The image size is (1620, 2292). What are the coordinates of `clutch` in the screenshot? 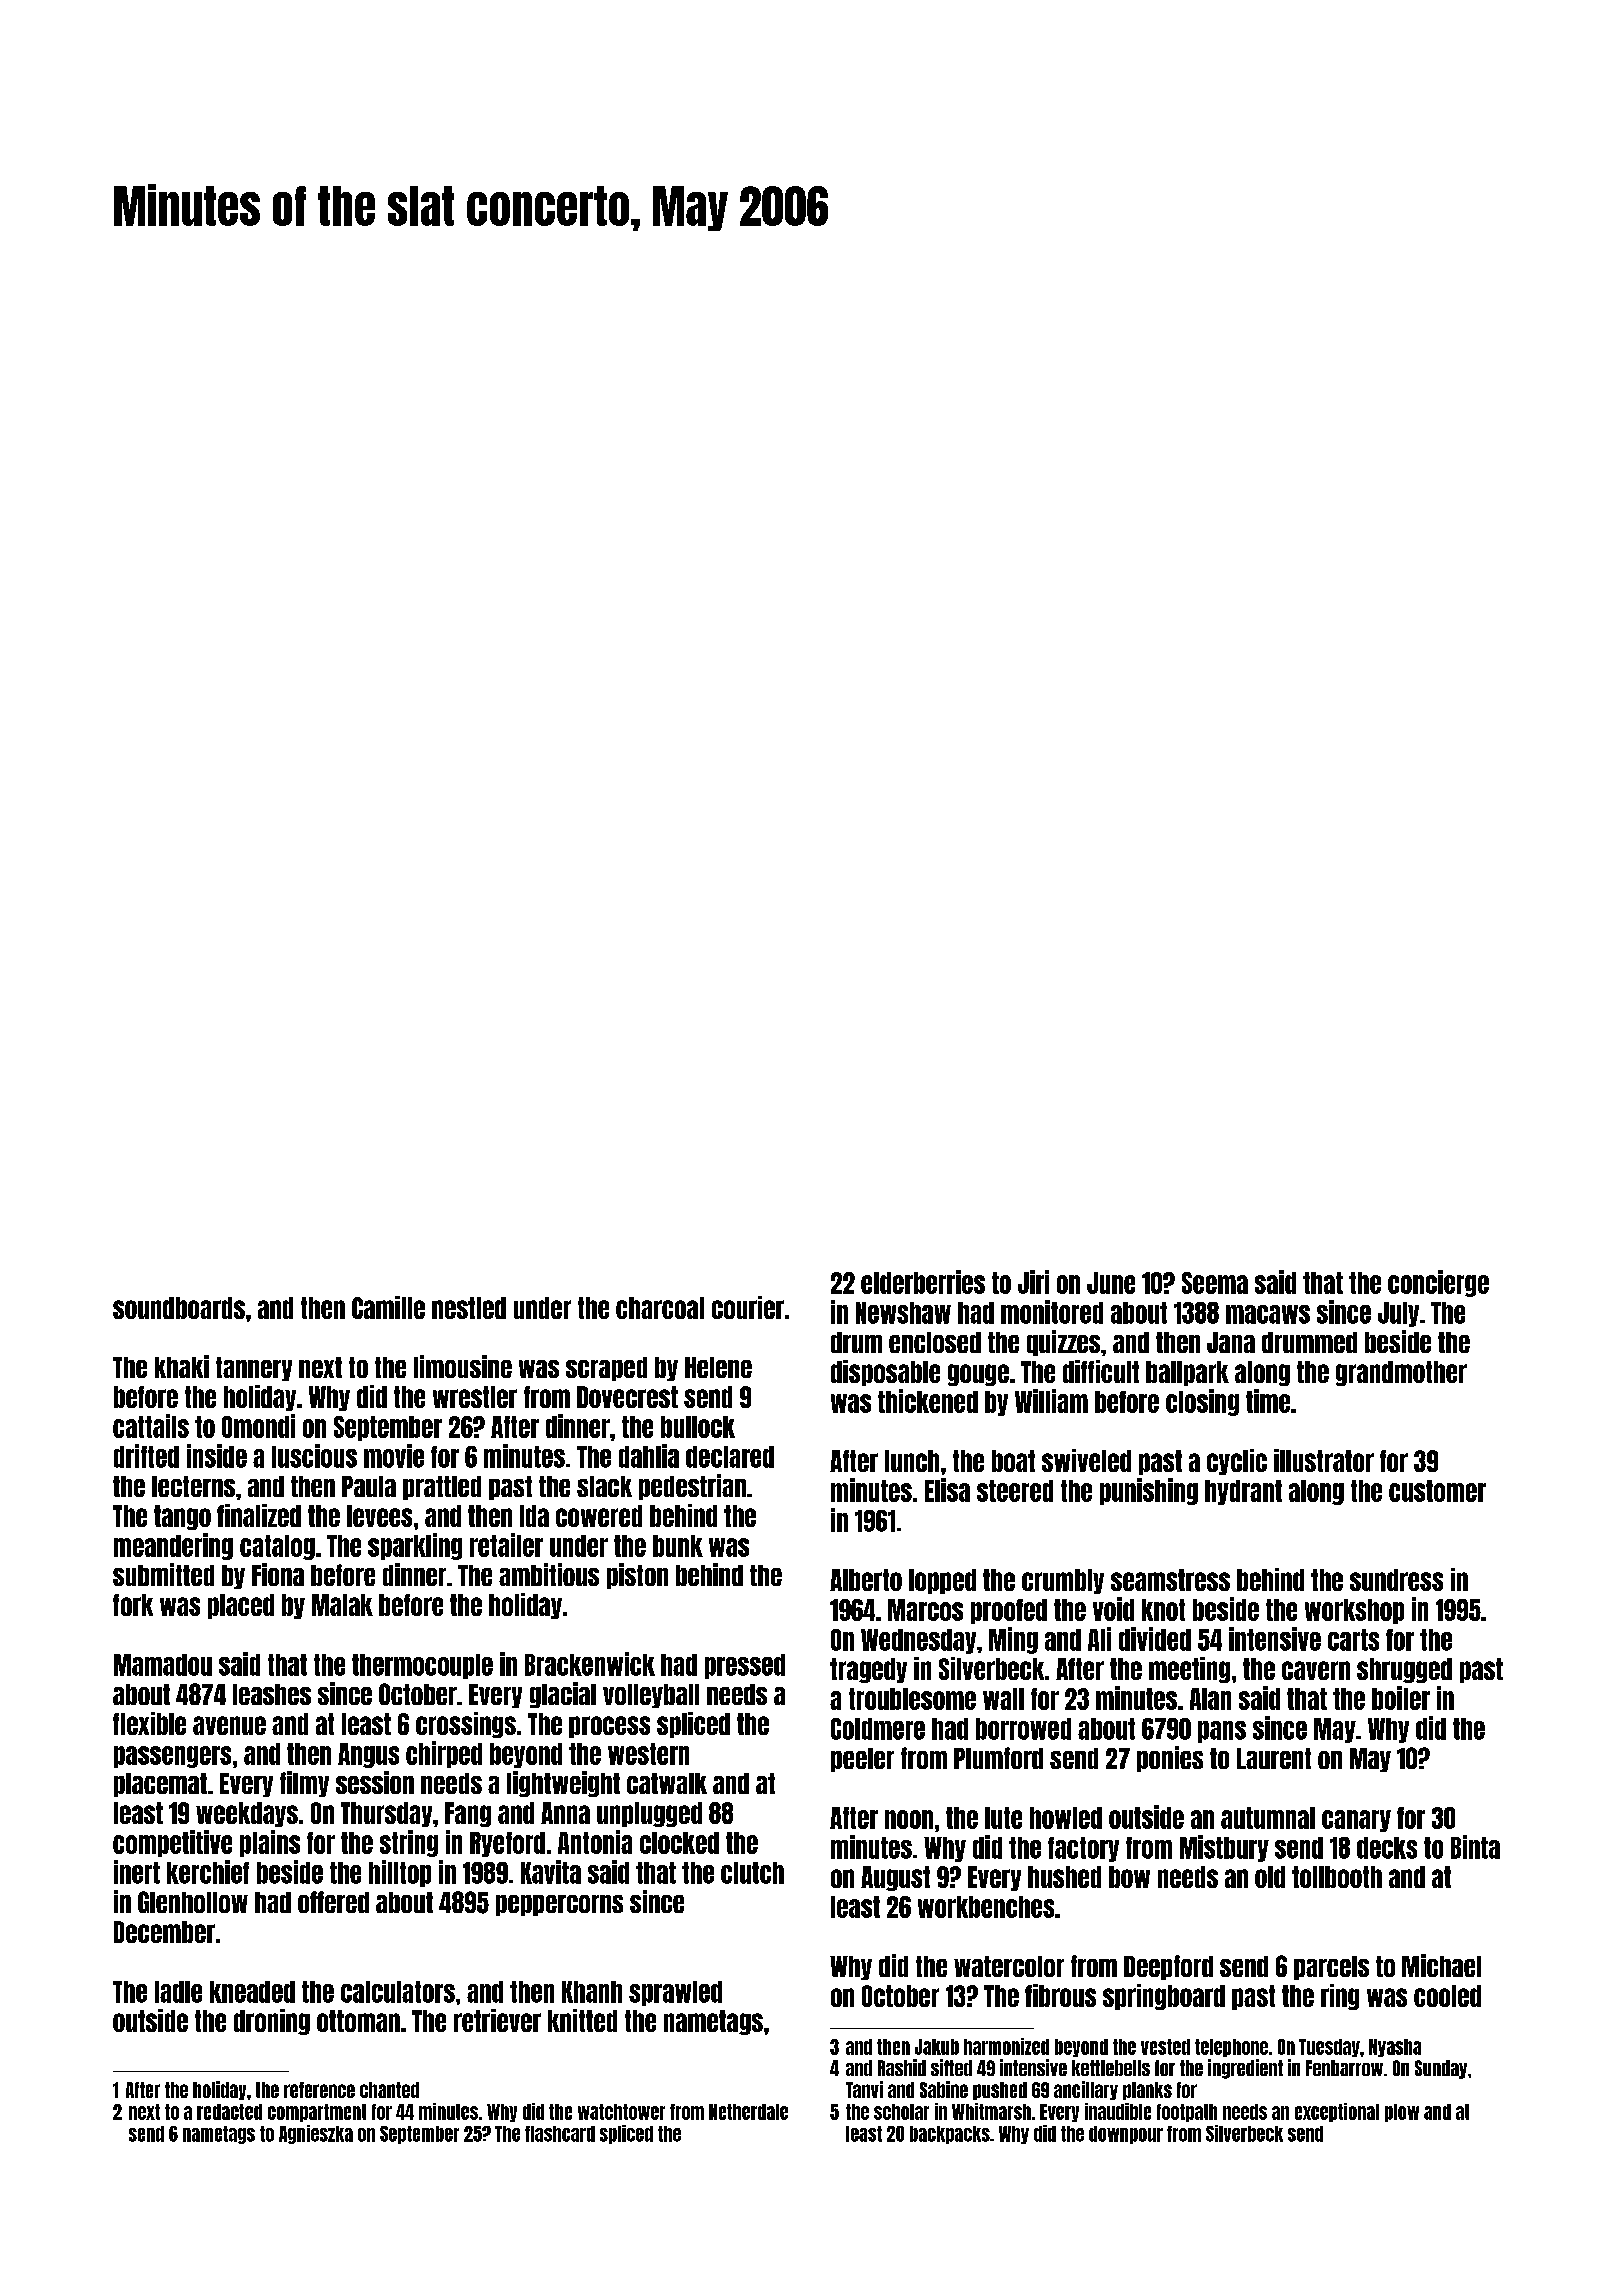 It's located at (752, 1873).
